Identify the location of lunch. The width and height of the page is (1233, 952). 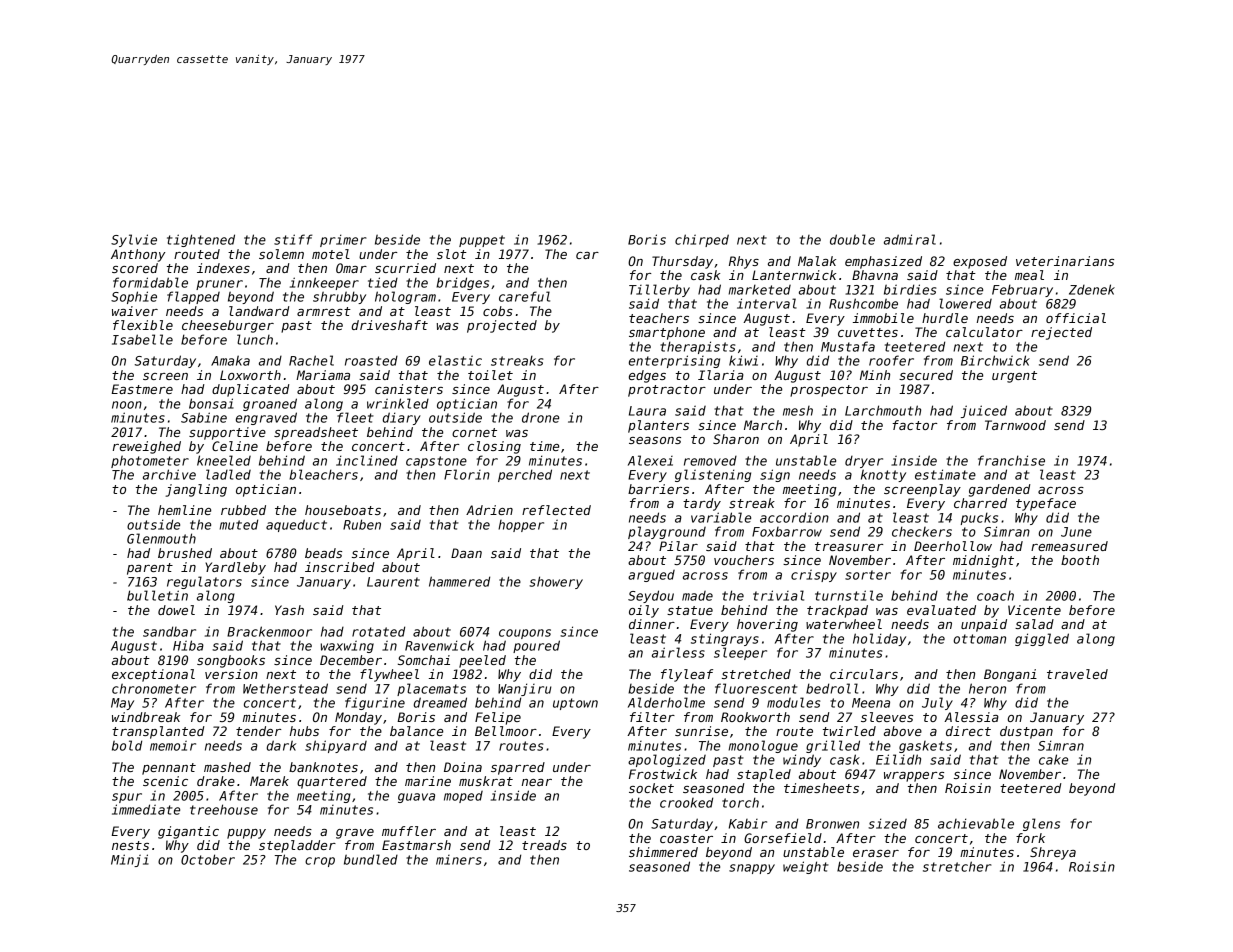
(255, 339).
